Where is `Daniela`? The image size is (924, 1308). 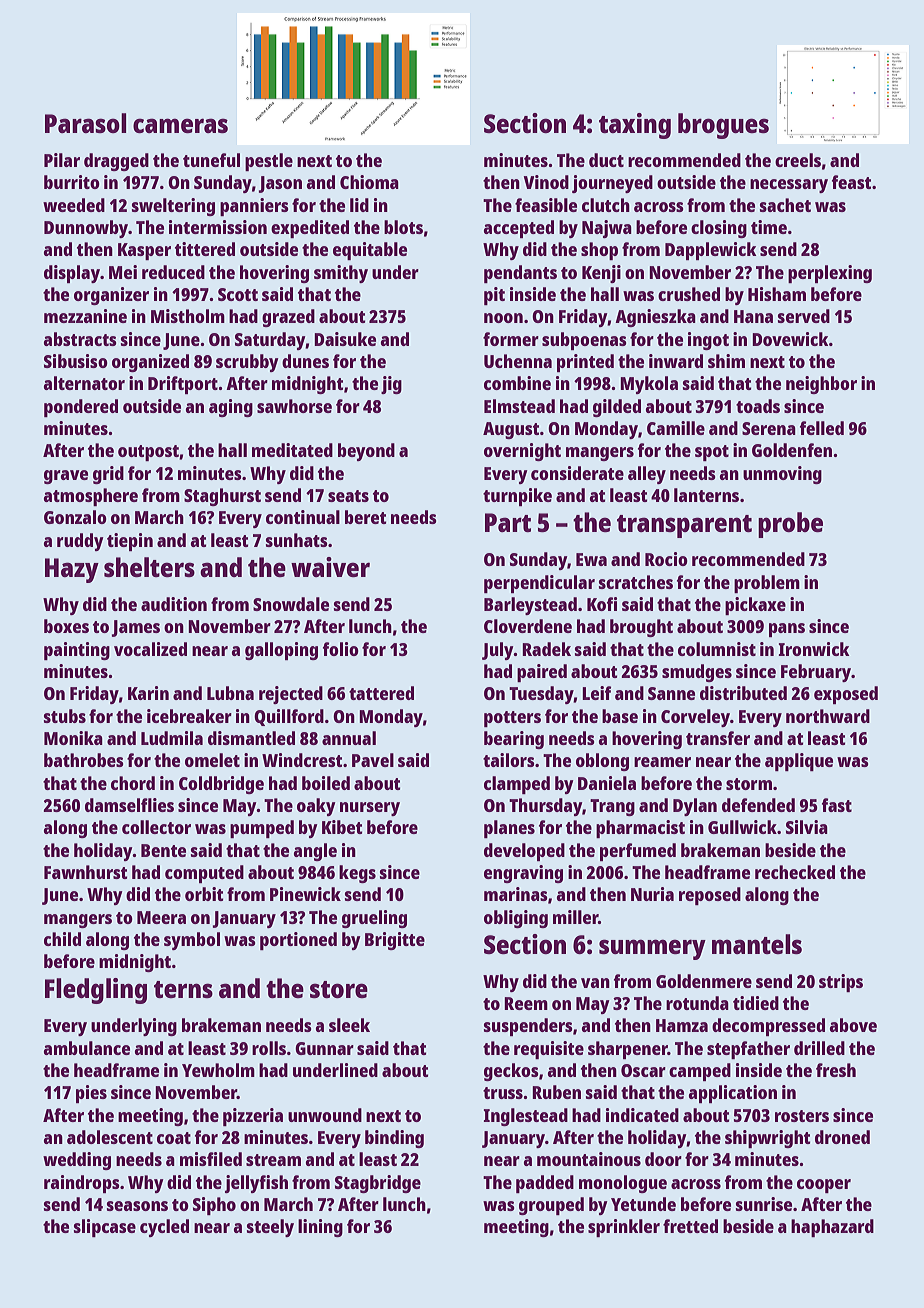 Daniela is located at coordinates (607, 783).
